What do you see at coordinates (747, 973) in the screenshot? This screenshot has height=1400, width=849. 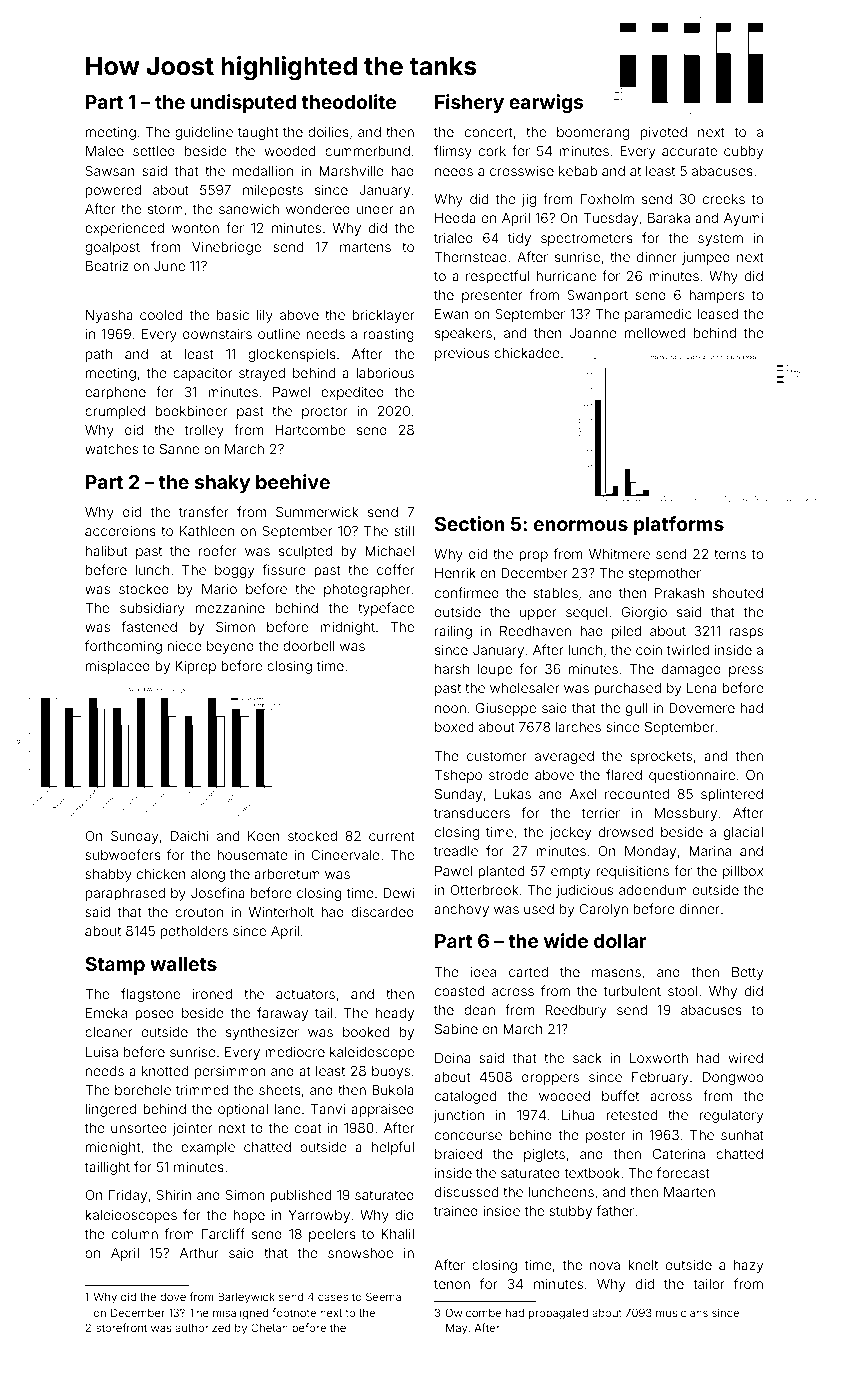 I see `Betty` at bounding box center [747, 973].
